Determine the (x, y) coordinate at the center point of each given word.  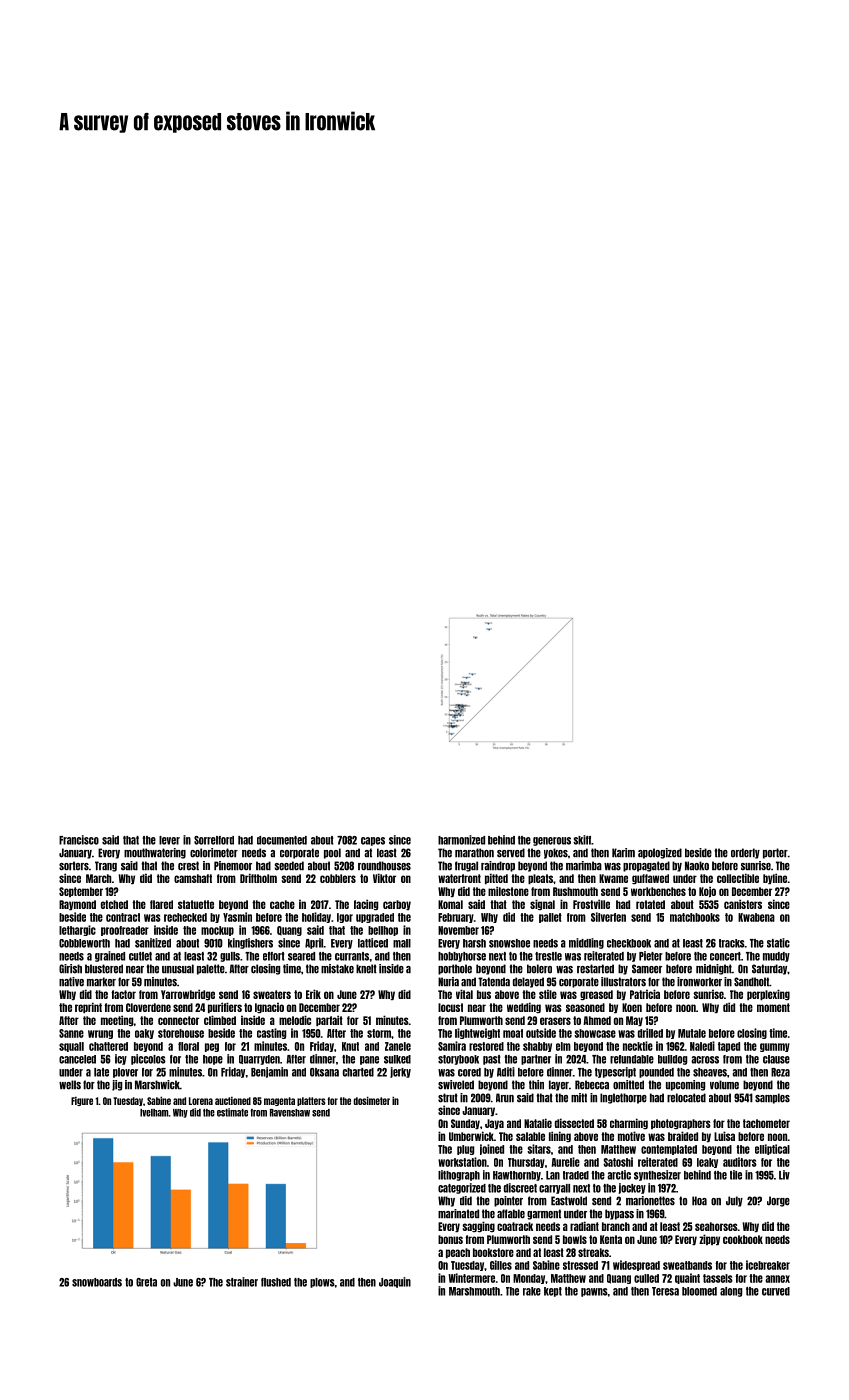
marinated (458, 1214)
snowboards (97, 1282)
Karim (623, 853)
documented (282, 840)
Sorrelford (214, 840)
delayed (528, 982)
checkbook (629, 943)
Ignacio (269, 1008)
